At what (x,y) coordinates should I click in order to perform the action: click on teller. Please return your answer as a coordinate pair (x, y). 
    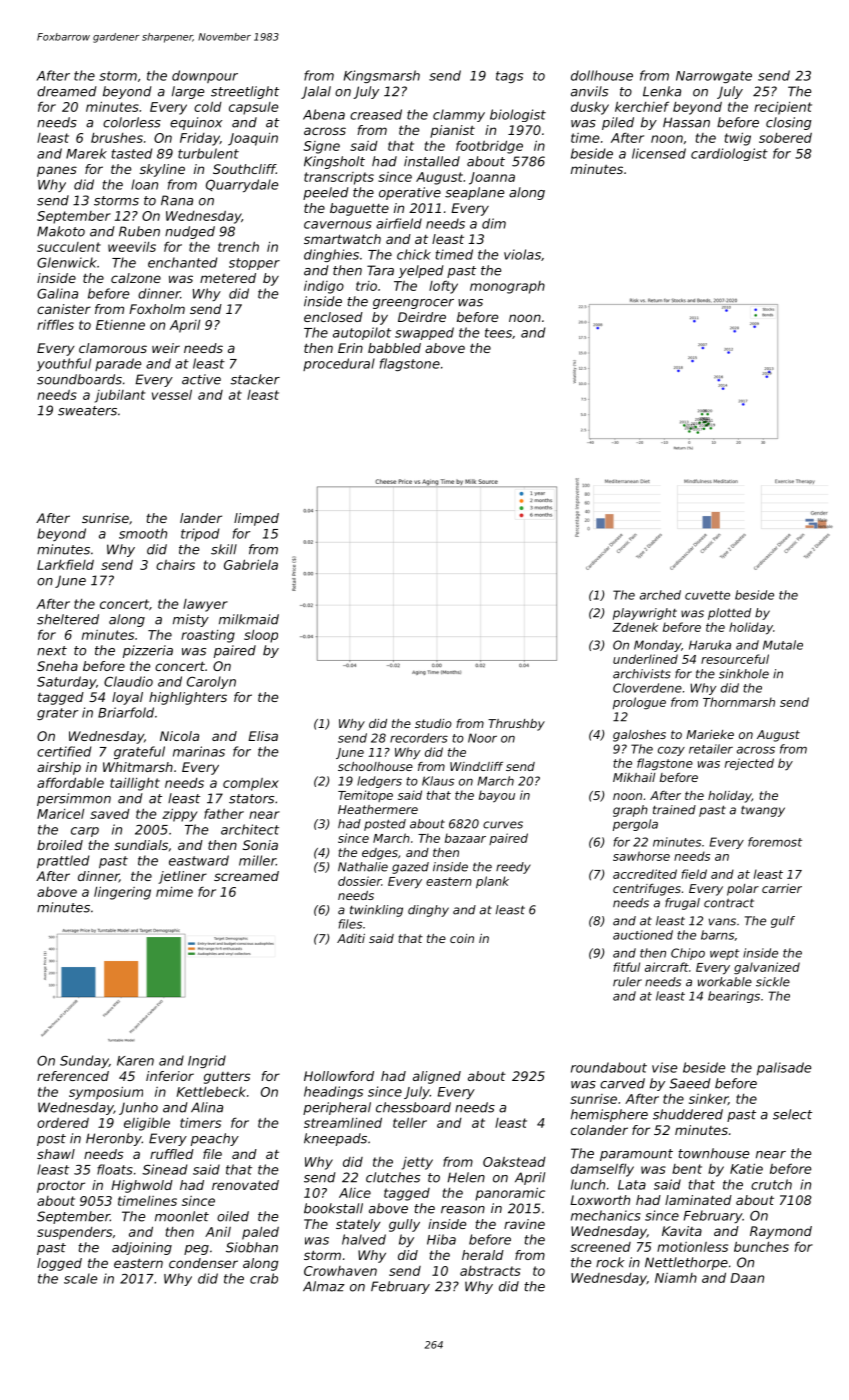
    Looking at the image, I should click on (410, 1122).
